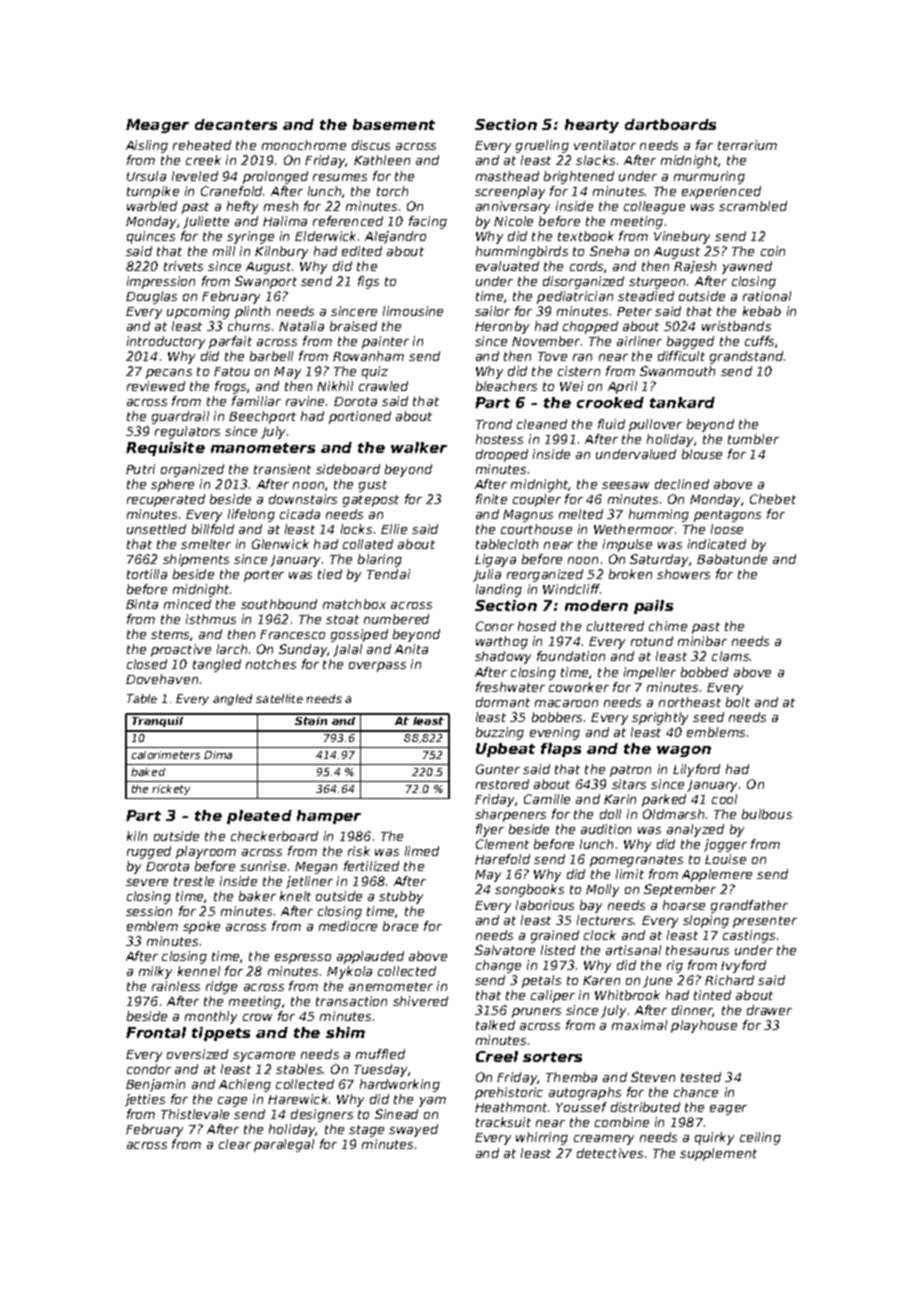 This image has height=1314, width=924. I want to click on dartboards, so click(670, 124).
